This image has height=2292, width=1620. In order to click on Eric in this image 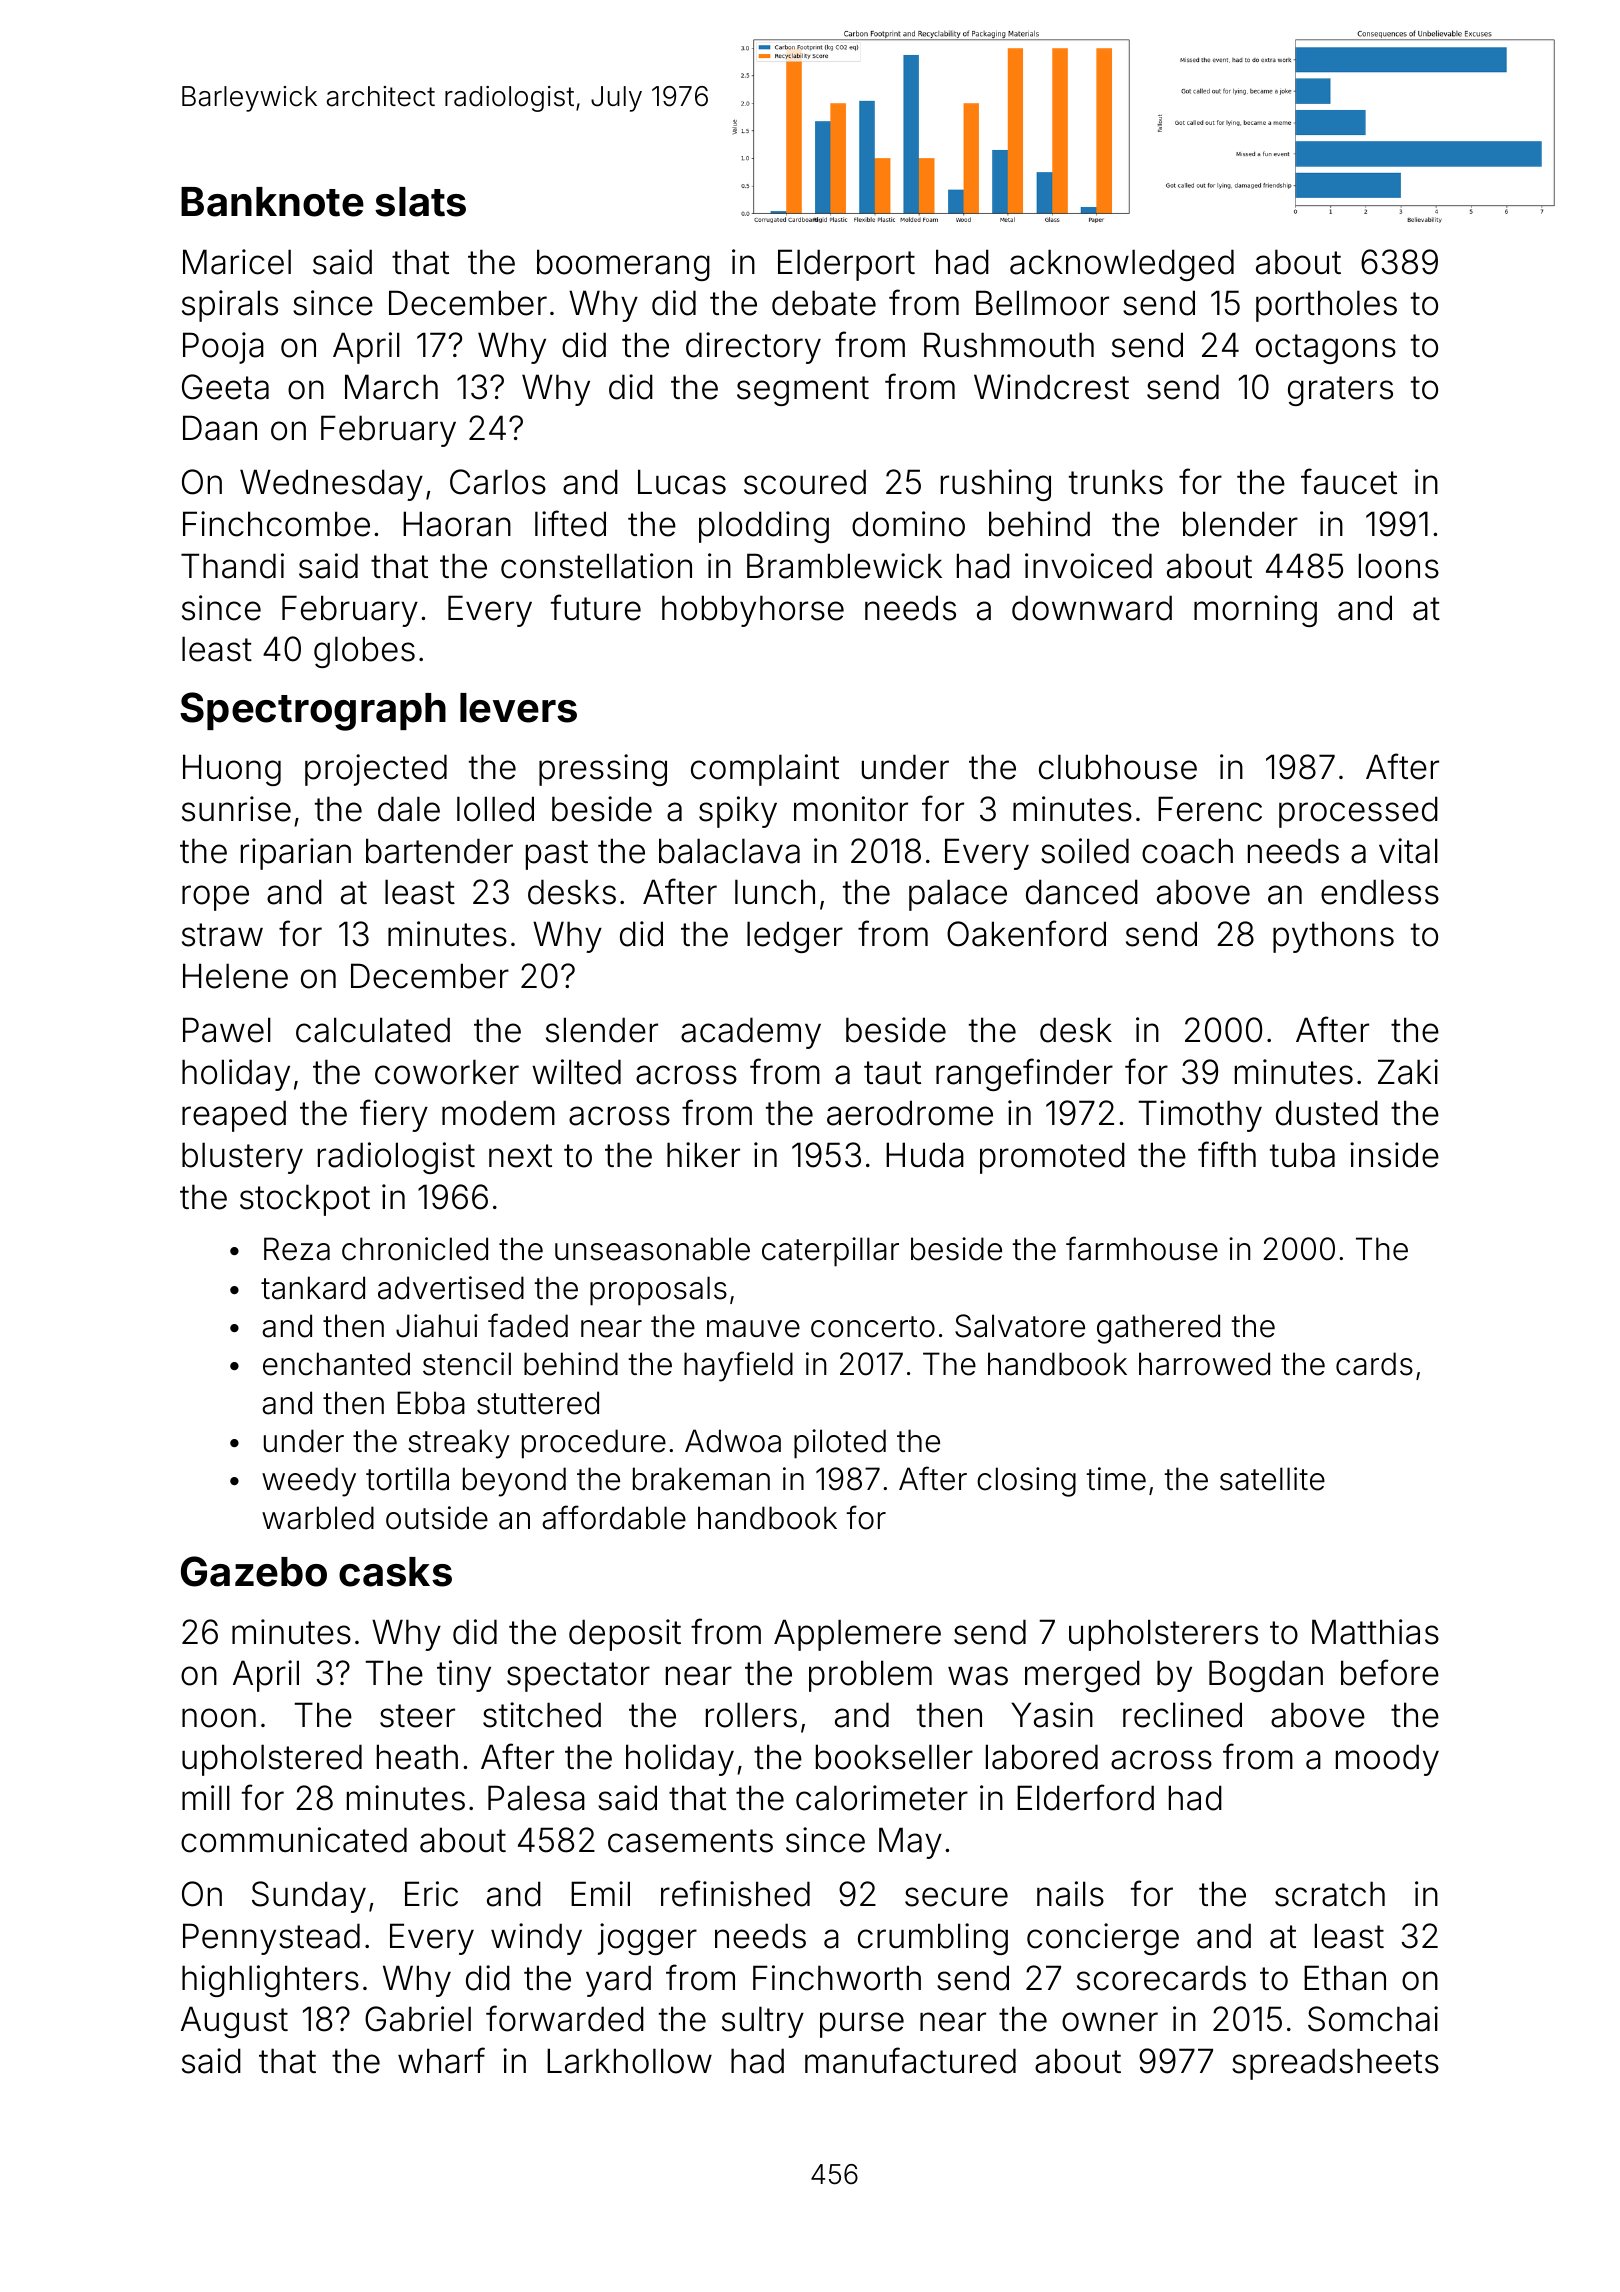, I will do `click(431, 1894)`.
